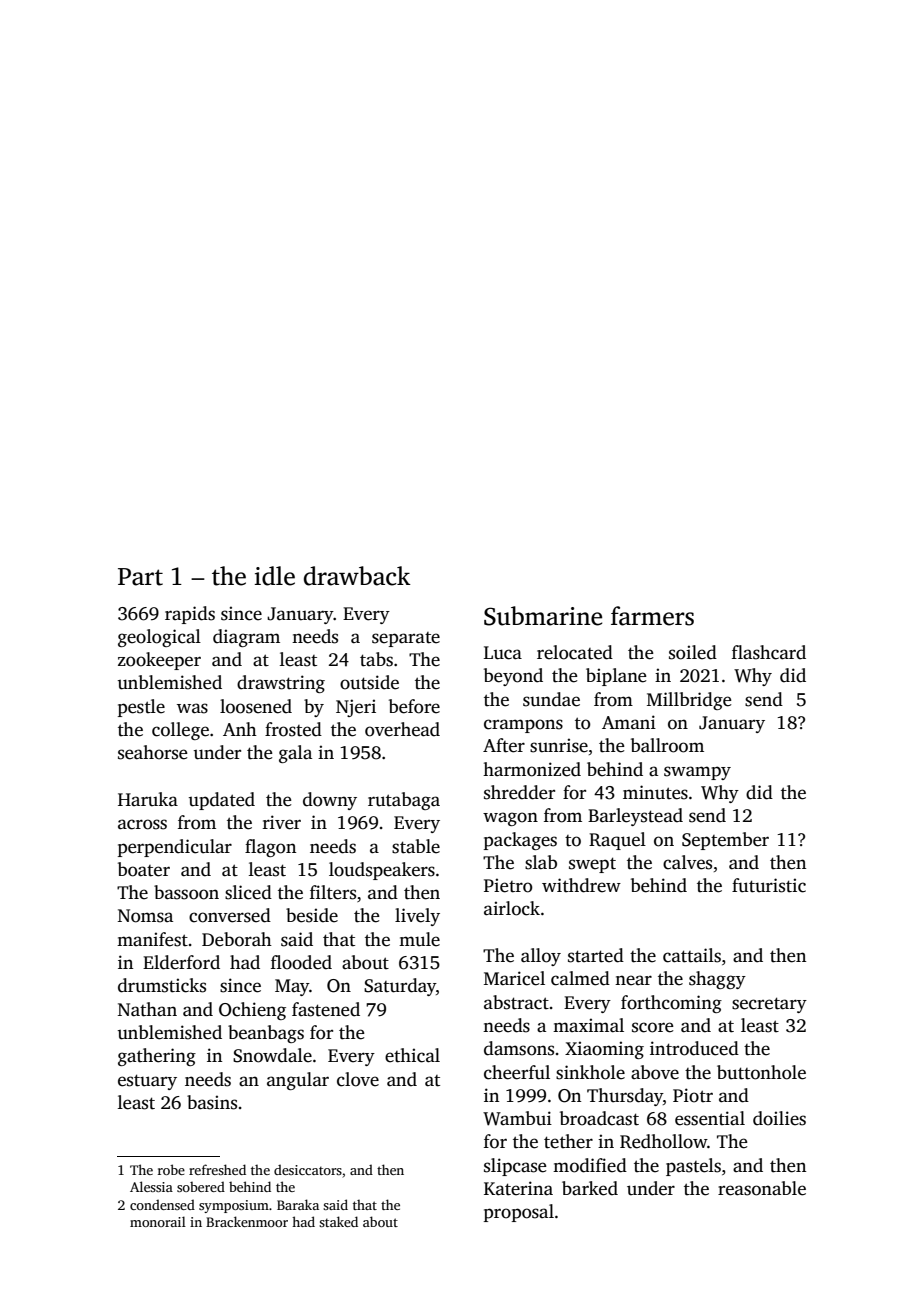 The height and width of the screenshot is (1308, 924). Describe the element at coordinates (693, 652) in the screenshot. I see `soiled` at that location.
